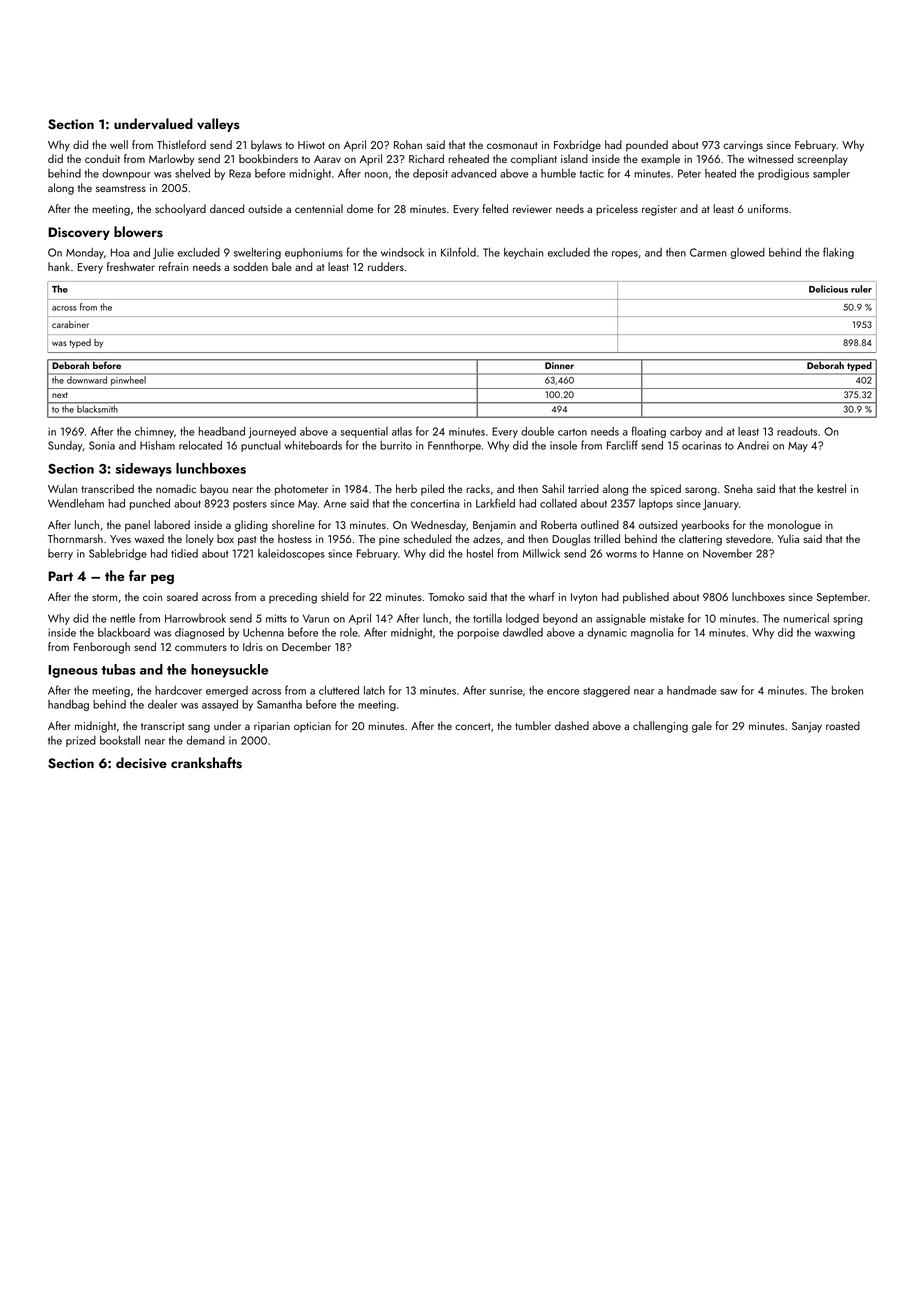 This screenshot has height=1308, width=924. What do you see at coordinates (807, 727) in the screenshot?
I see `Sanjay` at bounding box center [807, 727].
